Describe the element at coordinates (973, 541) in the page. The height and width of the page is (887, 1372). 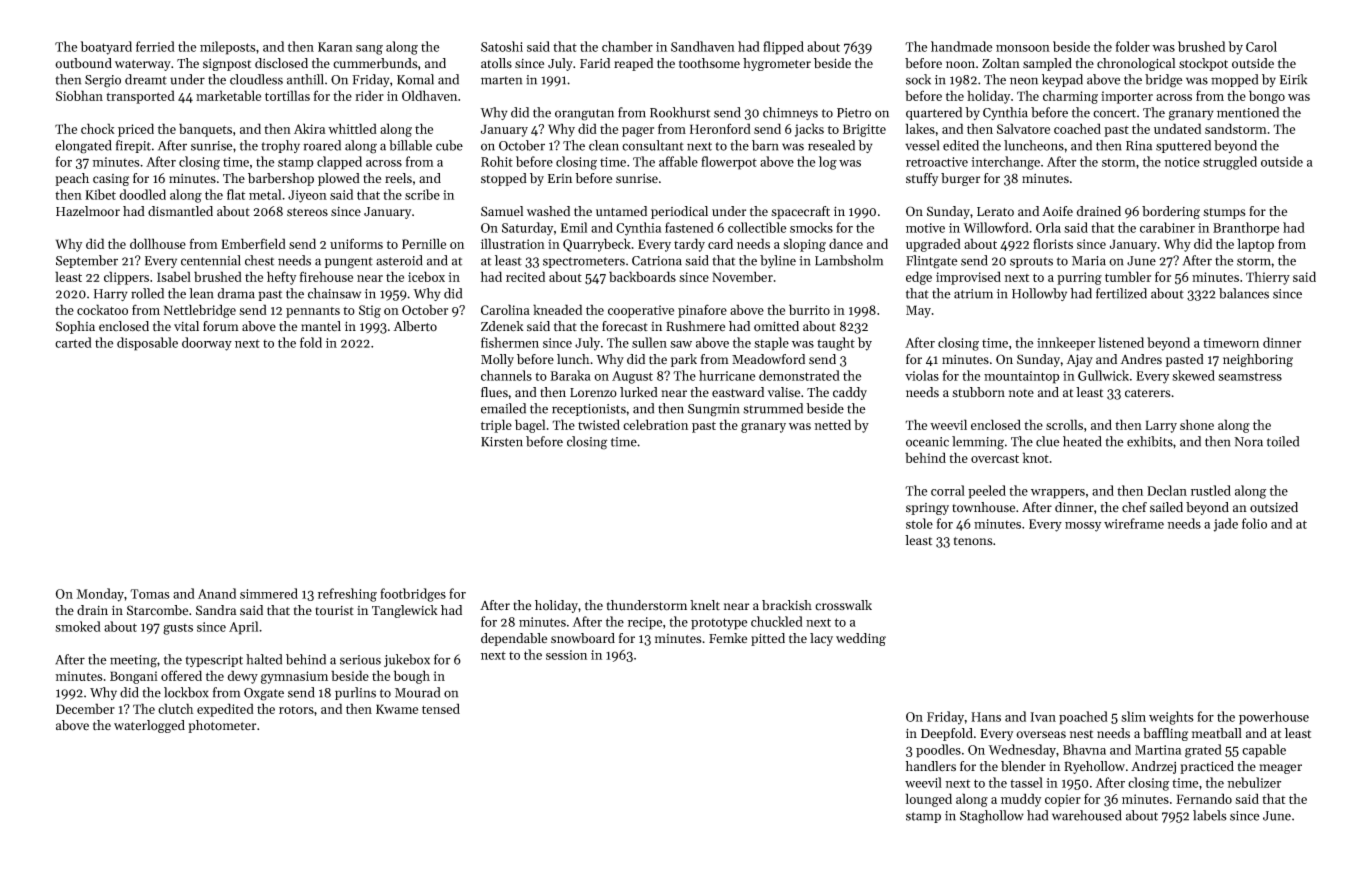
I see `tenons` at that location.
